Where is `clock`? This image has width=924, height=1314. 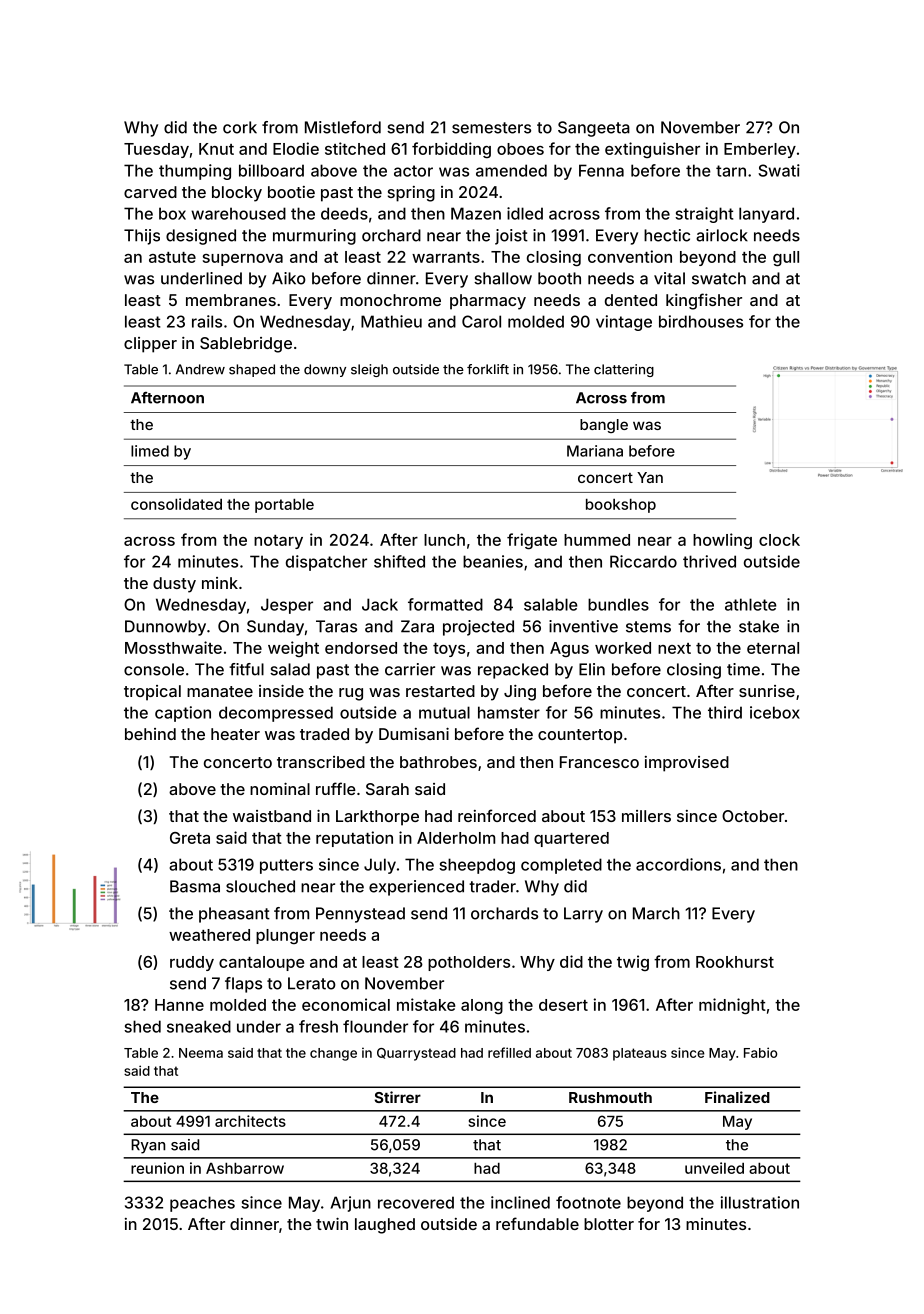
clock is located at coordinates (779, 540).
